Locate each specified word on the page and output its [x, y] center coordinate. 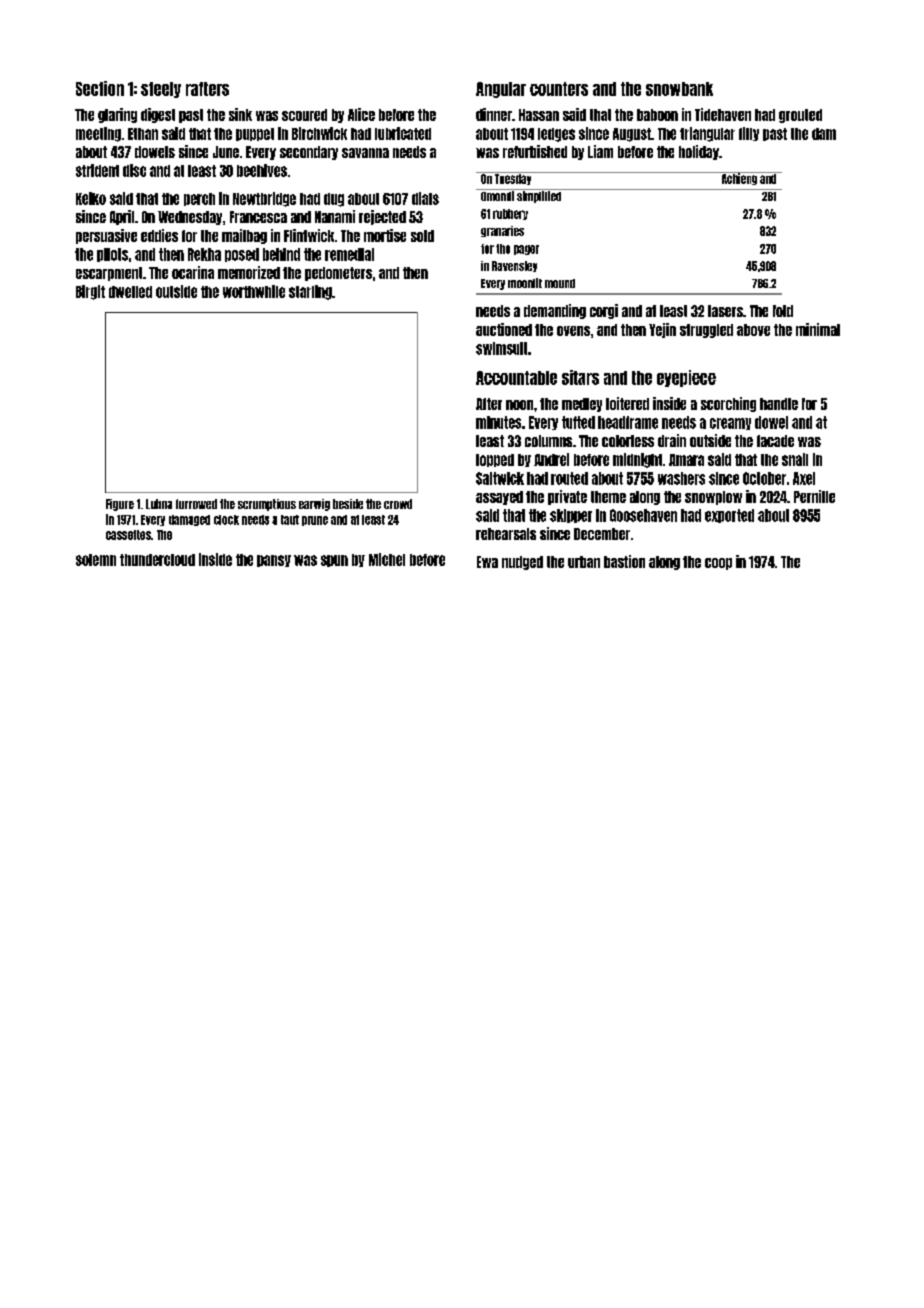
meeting [98, 134]
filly [749, 134]
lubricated [403, 133]
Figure [120, 505]
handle [779, 404]
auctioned [504, 329]
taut [290, 520]
